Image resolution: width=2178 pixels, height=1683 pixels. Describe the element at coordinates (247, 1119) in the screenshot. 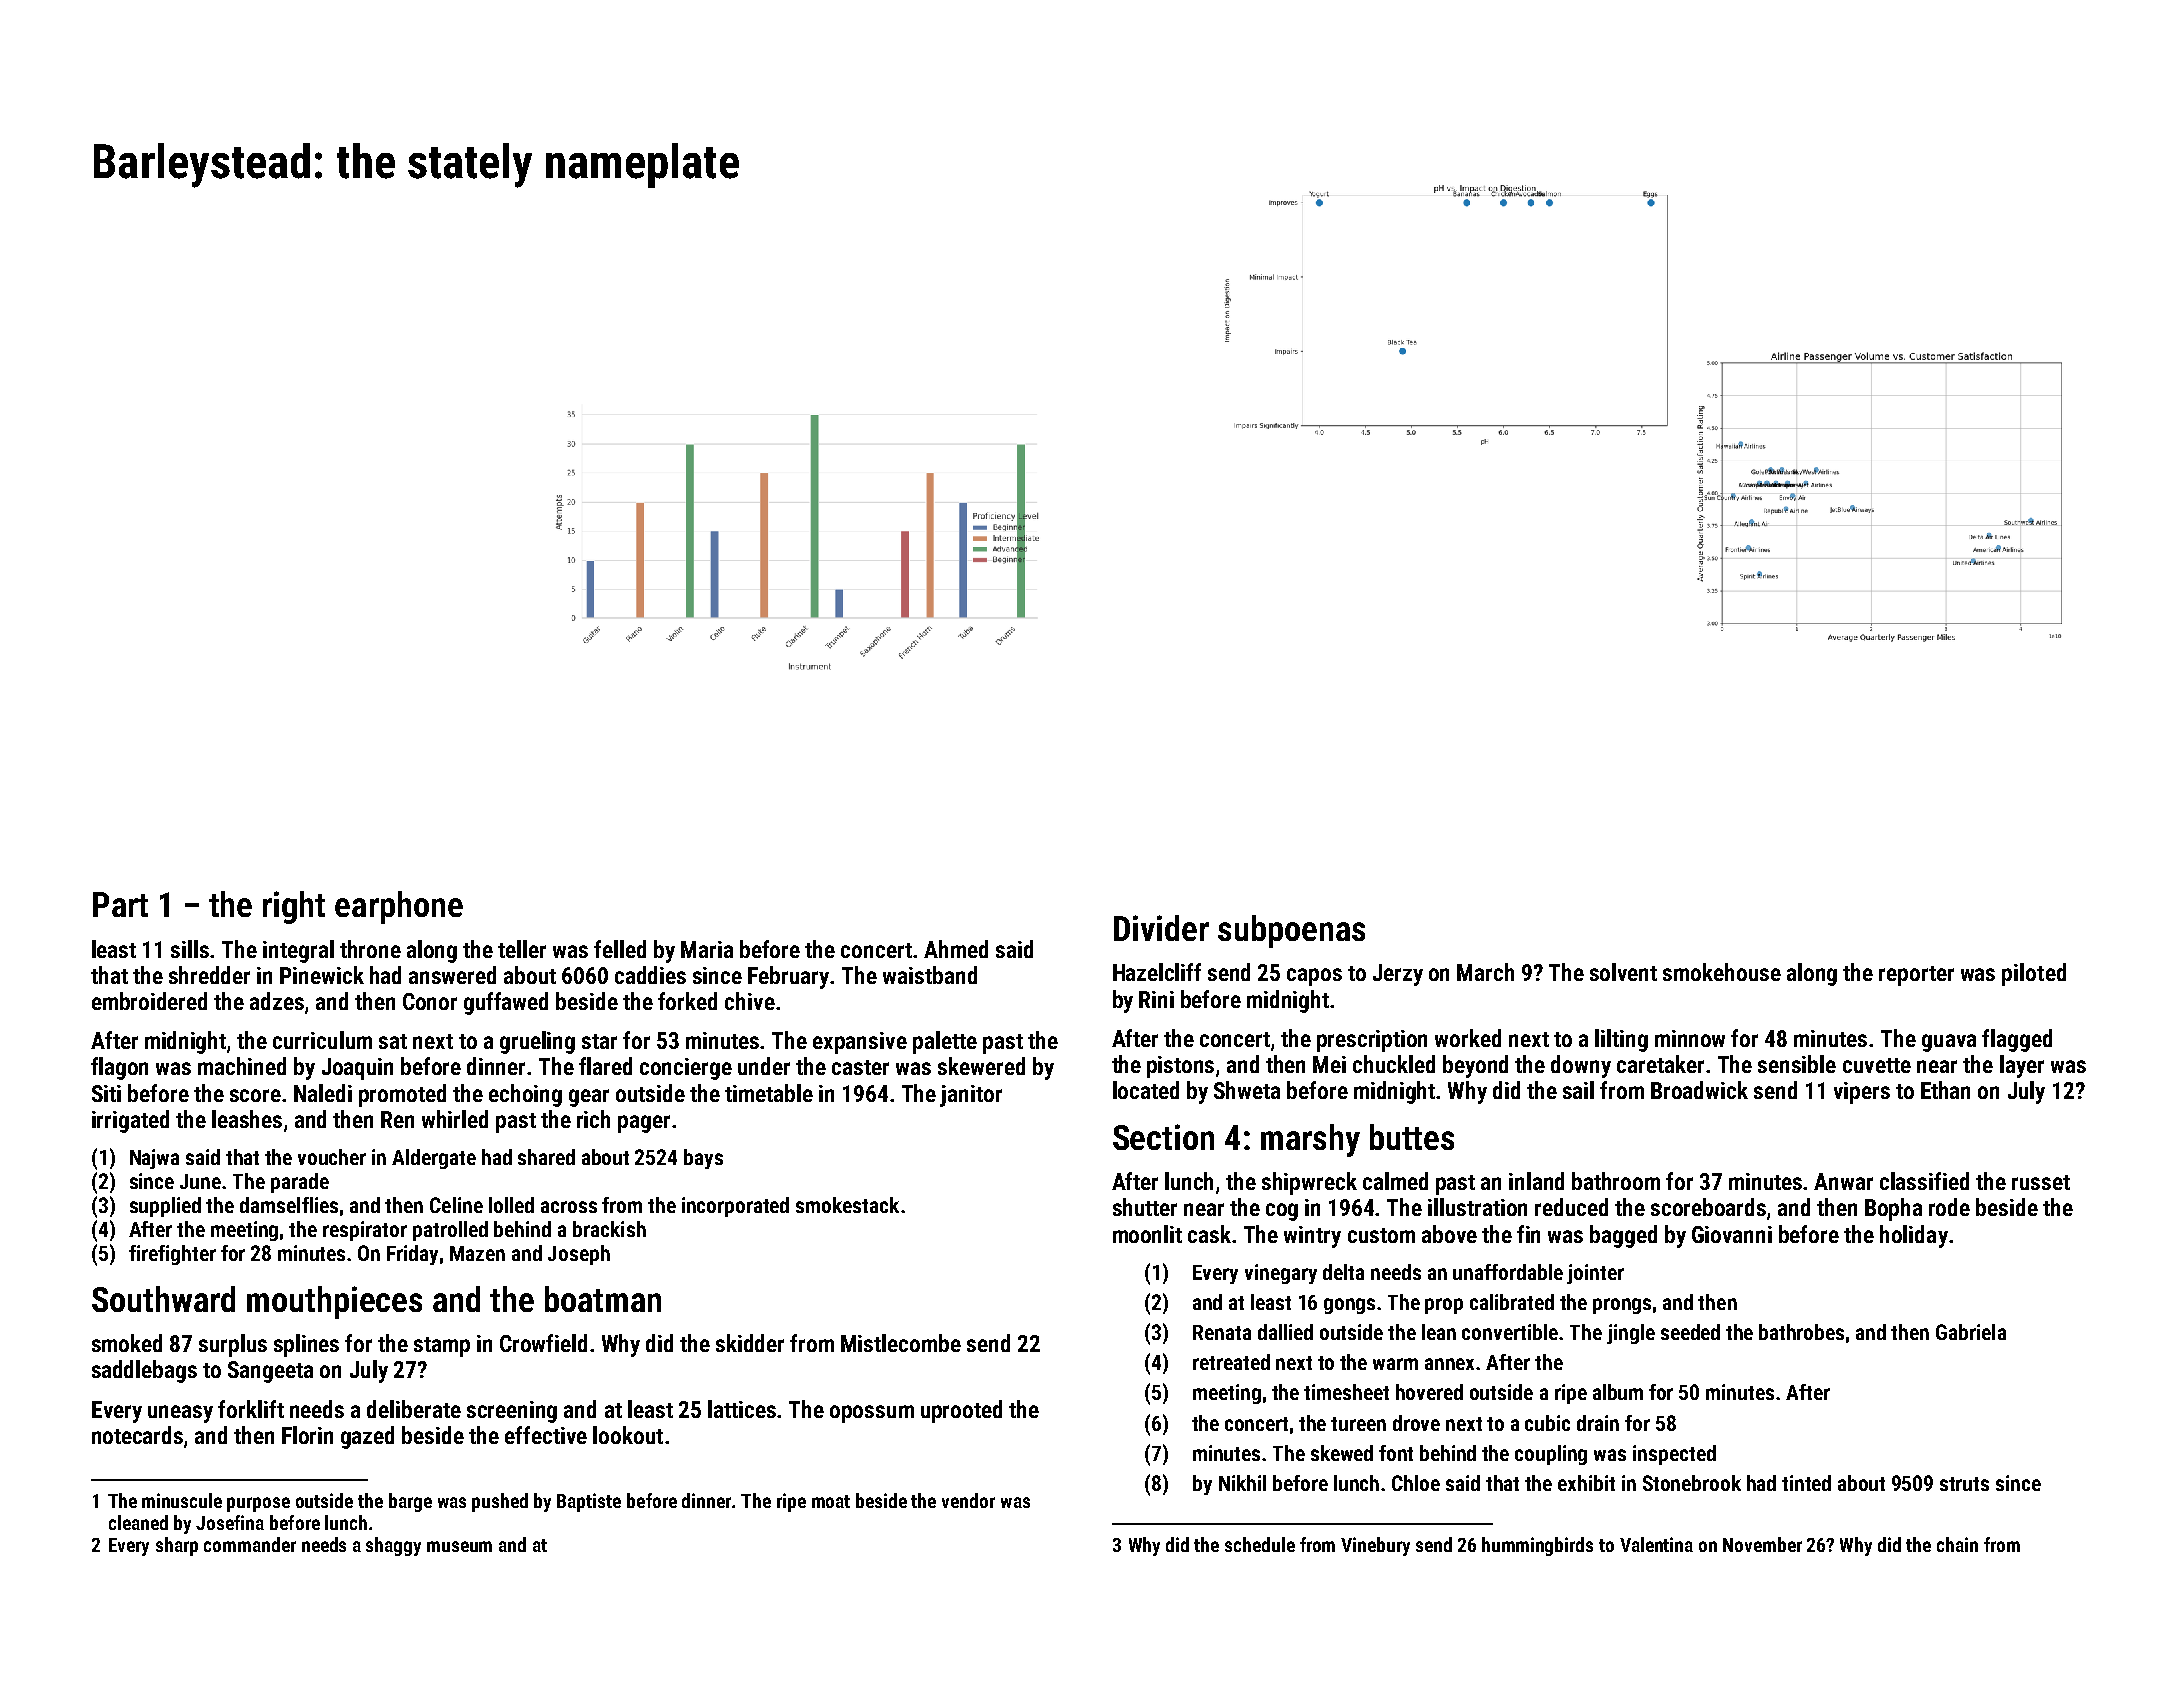

I see `leashes` at that location.
